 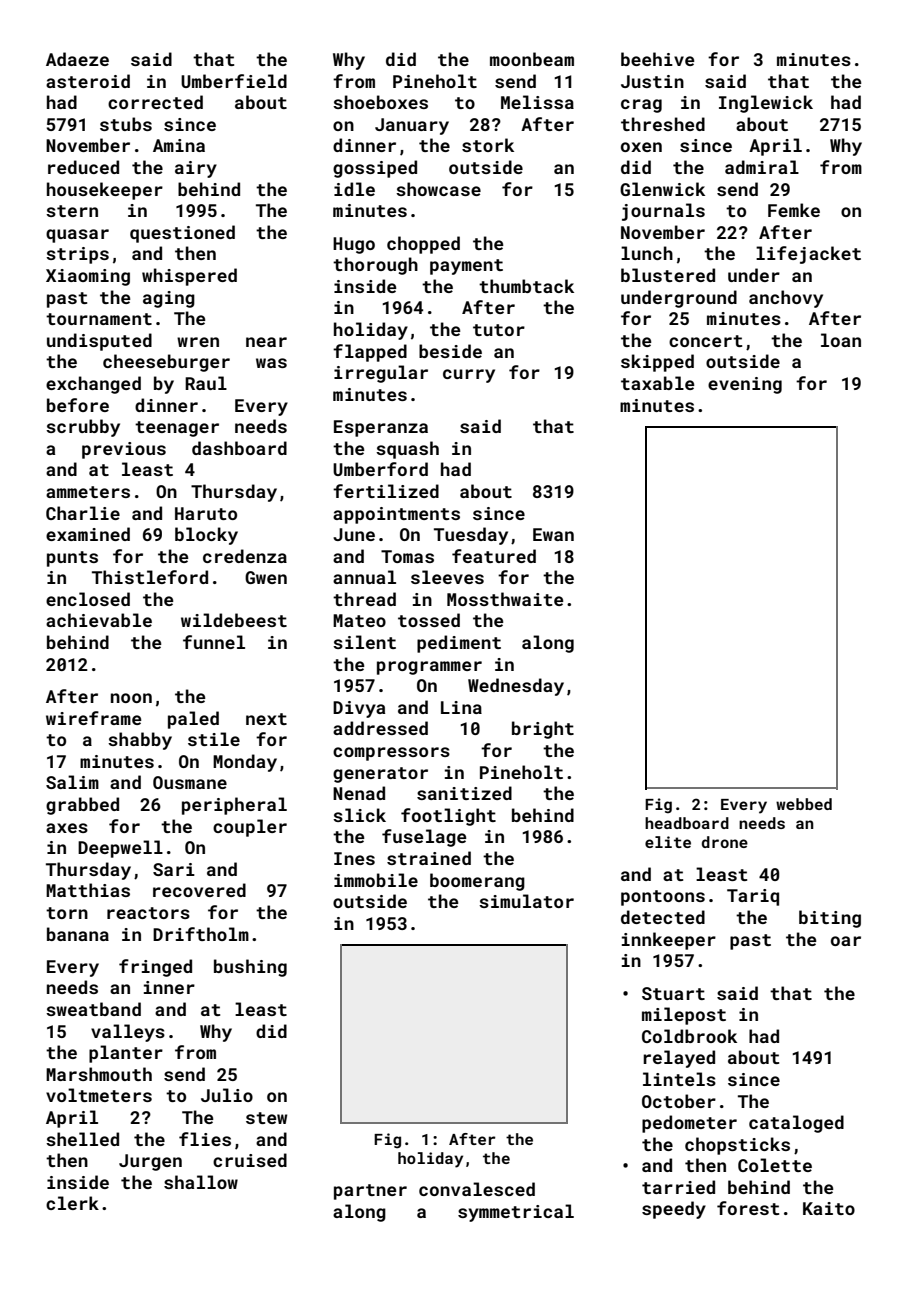 I want to click on stork, so click(x=488, y=145).
